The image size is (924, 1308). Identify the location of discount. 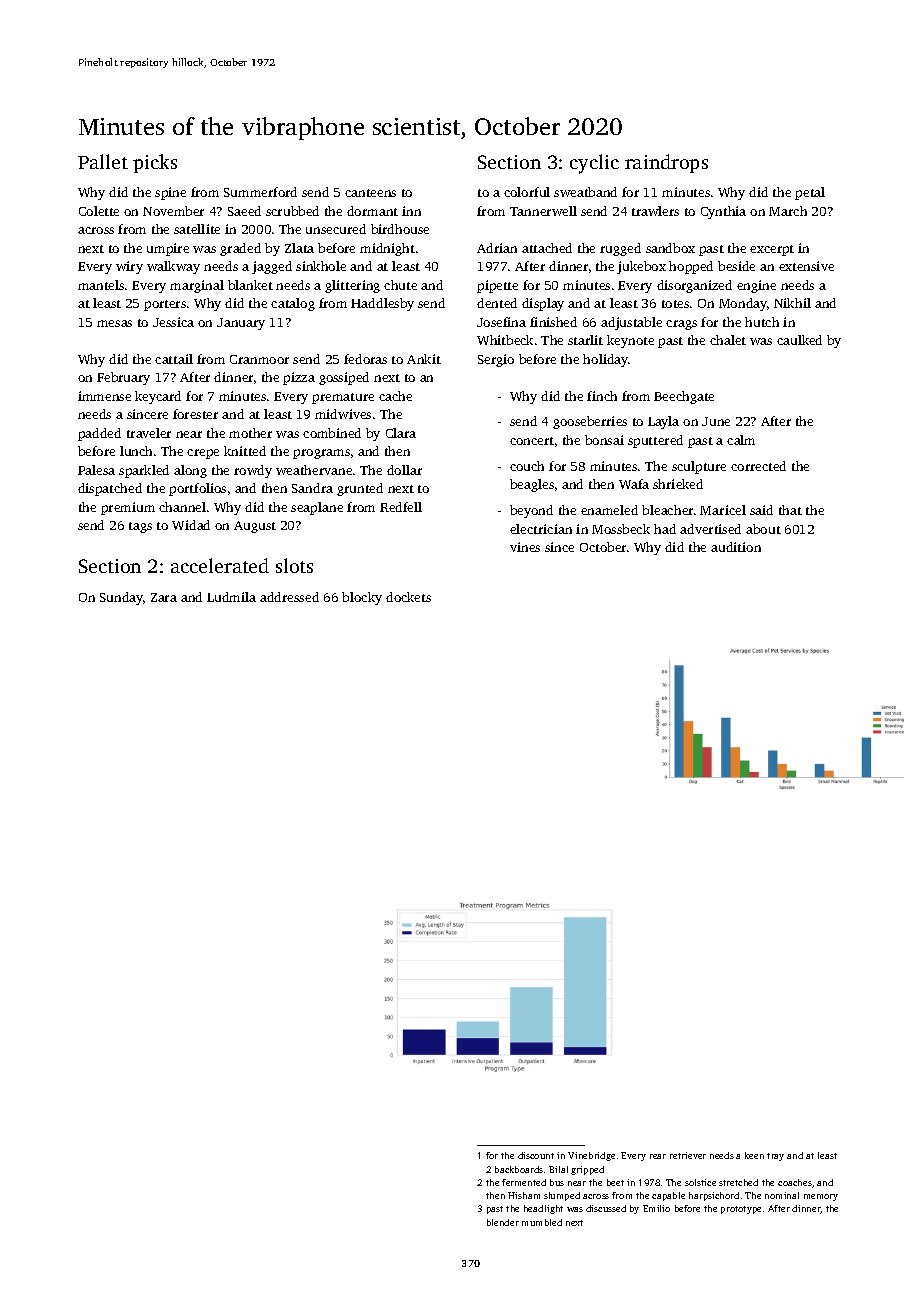
(536, 1155).
